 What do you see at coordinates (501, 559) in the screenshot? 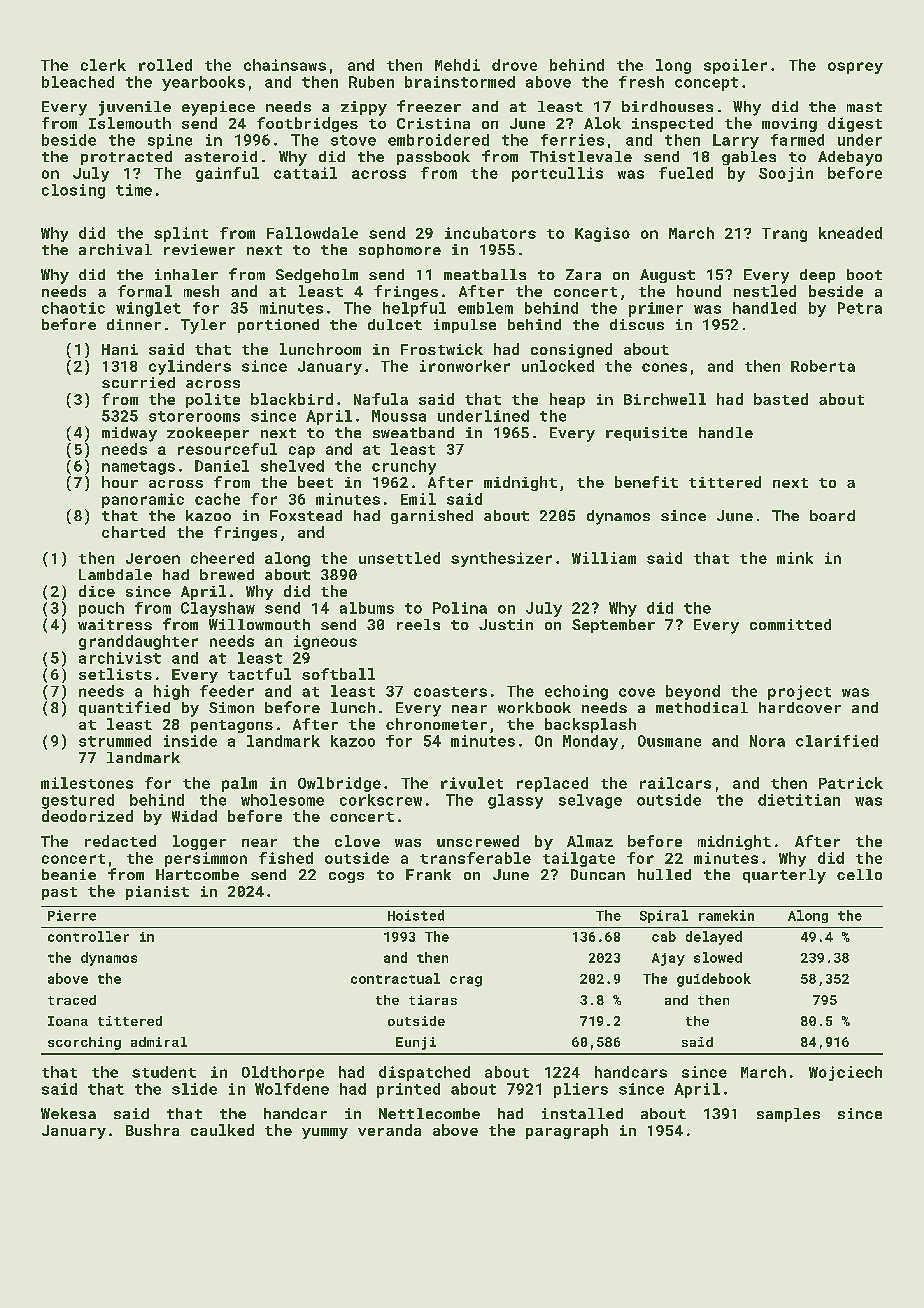
I see `synthesizer` at bounding box center [501, 559].
